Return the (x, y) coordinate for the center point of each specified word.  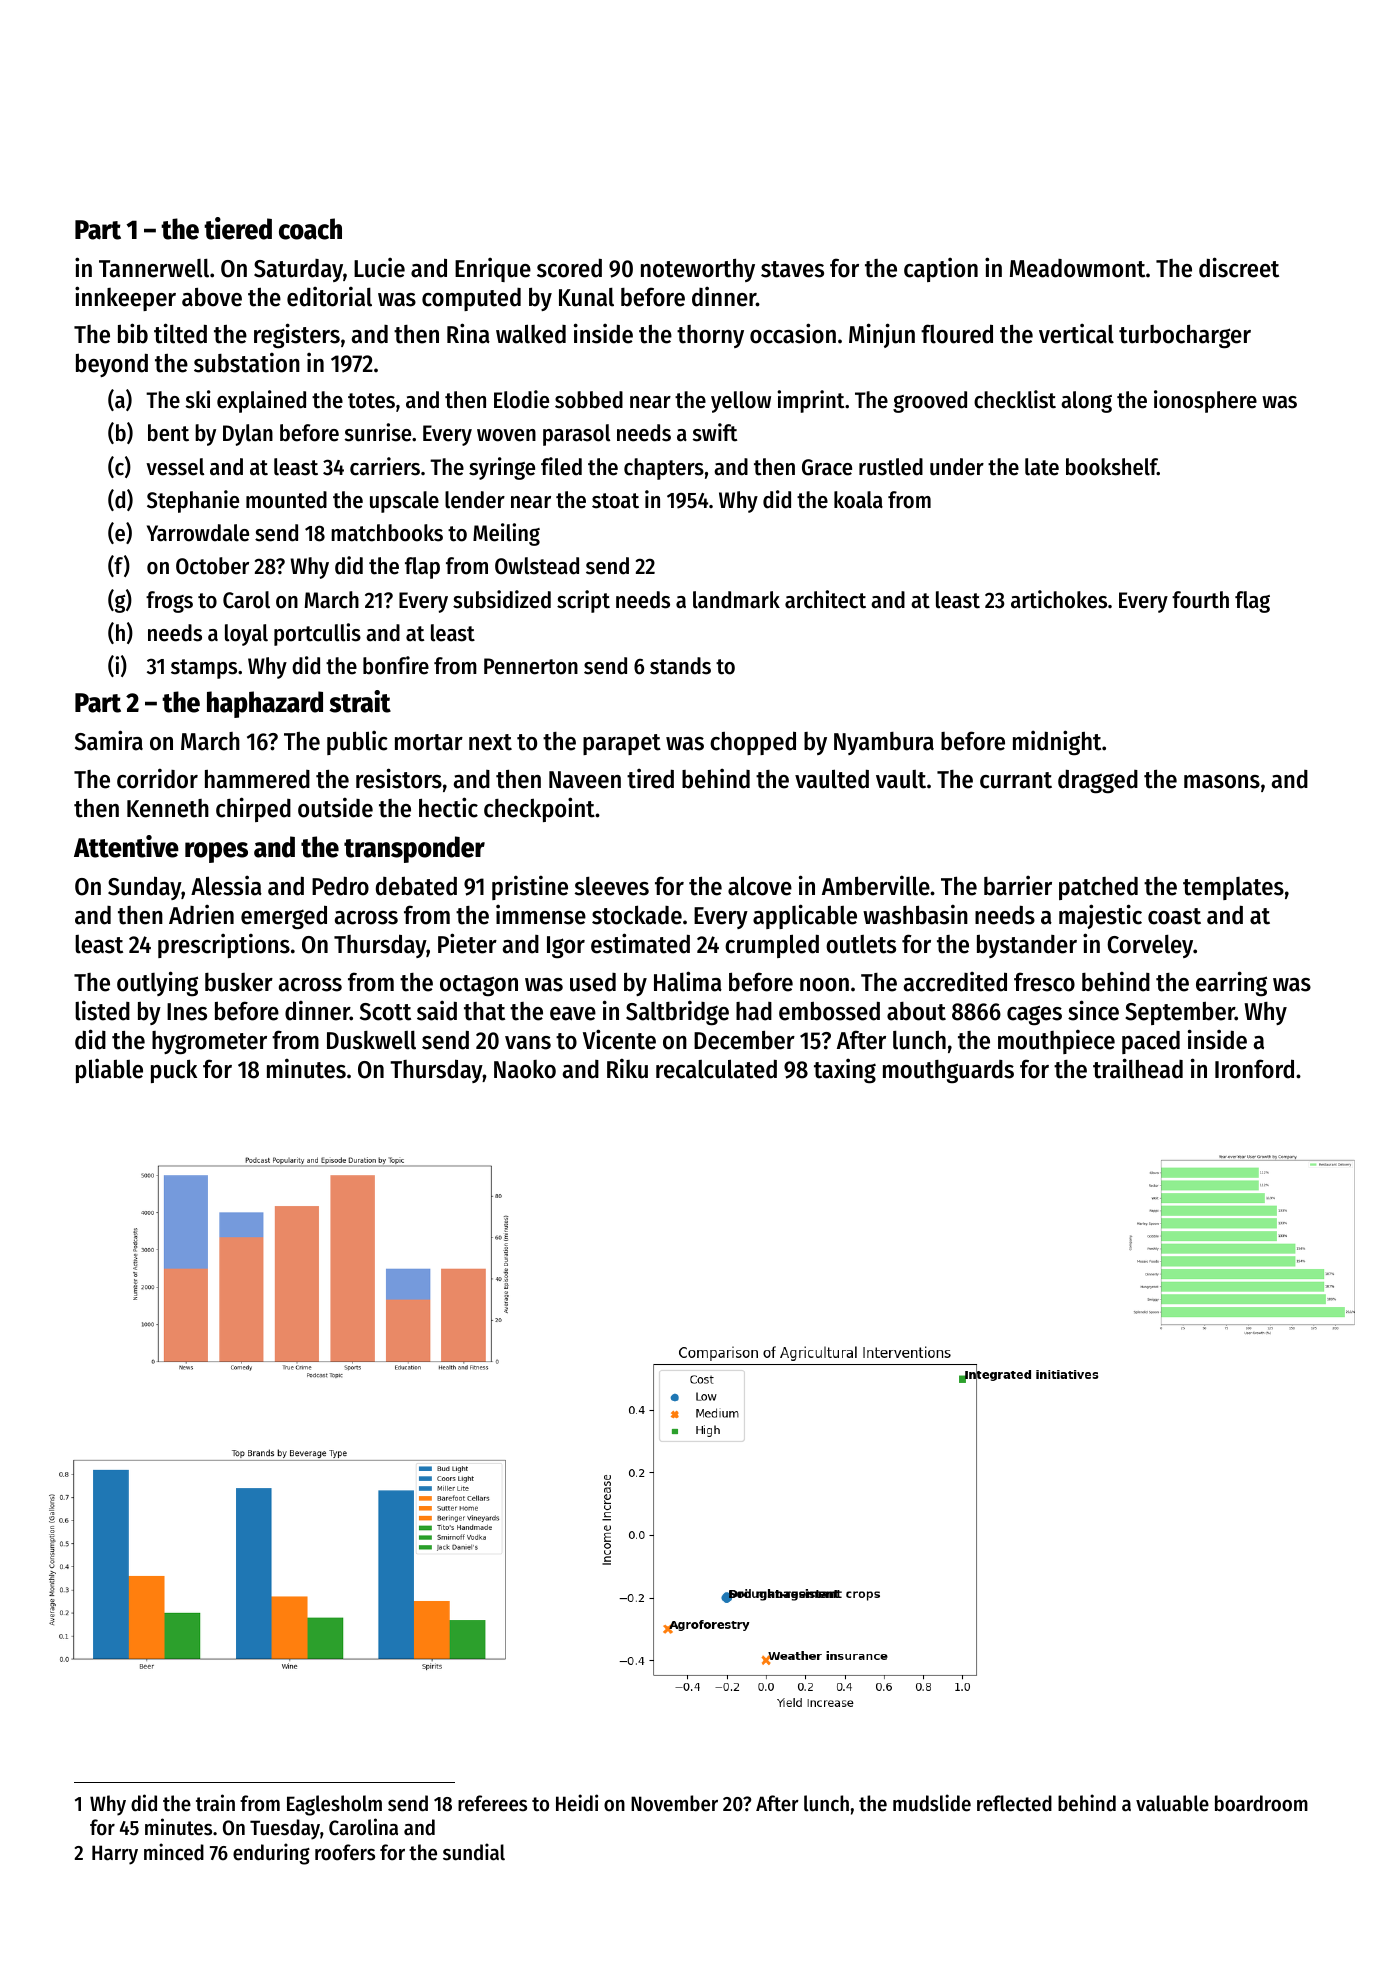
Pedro (340, 886)
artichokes (1059, 599)
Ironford (1254, 1069)
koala (858, 500)
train (215, 1803)
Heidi (577, 1803)
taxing (845, 1071)
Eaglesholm (334, 1805)
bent (168, 433)
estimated (640, 943)
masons (1222, 782)
